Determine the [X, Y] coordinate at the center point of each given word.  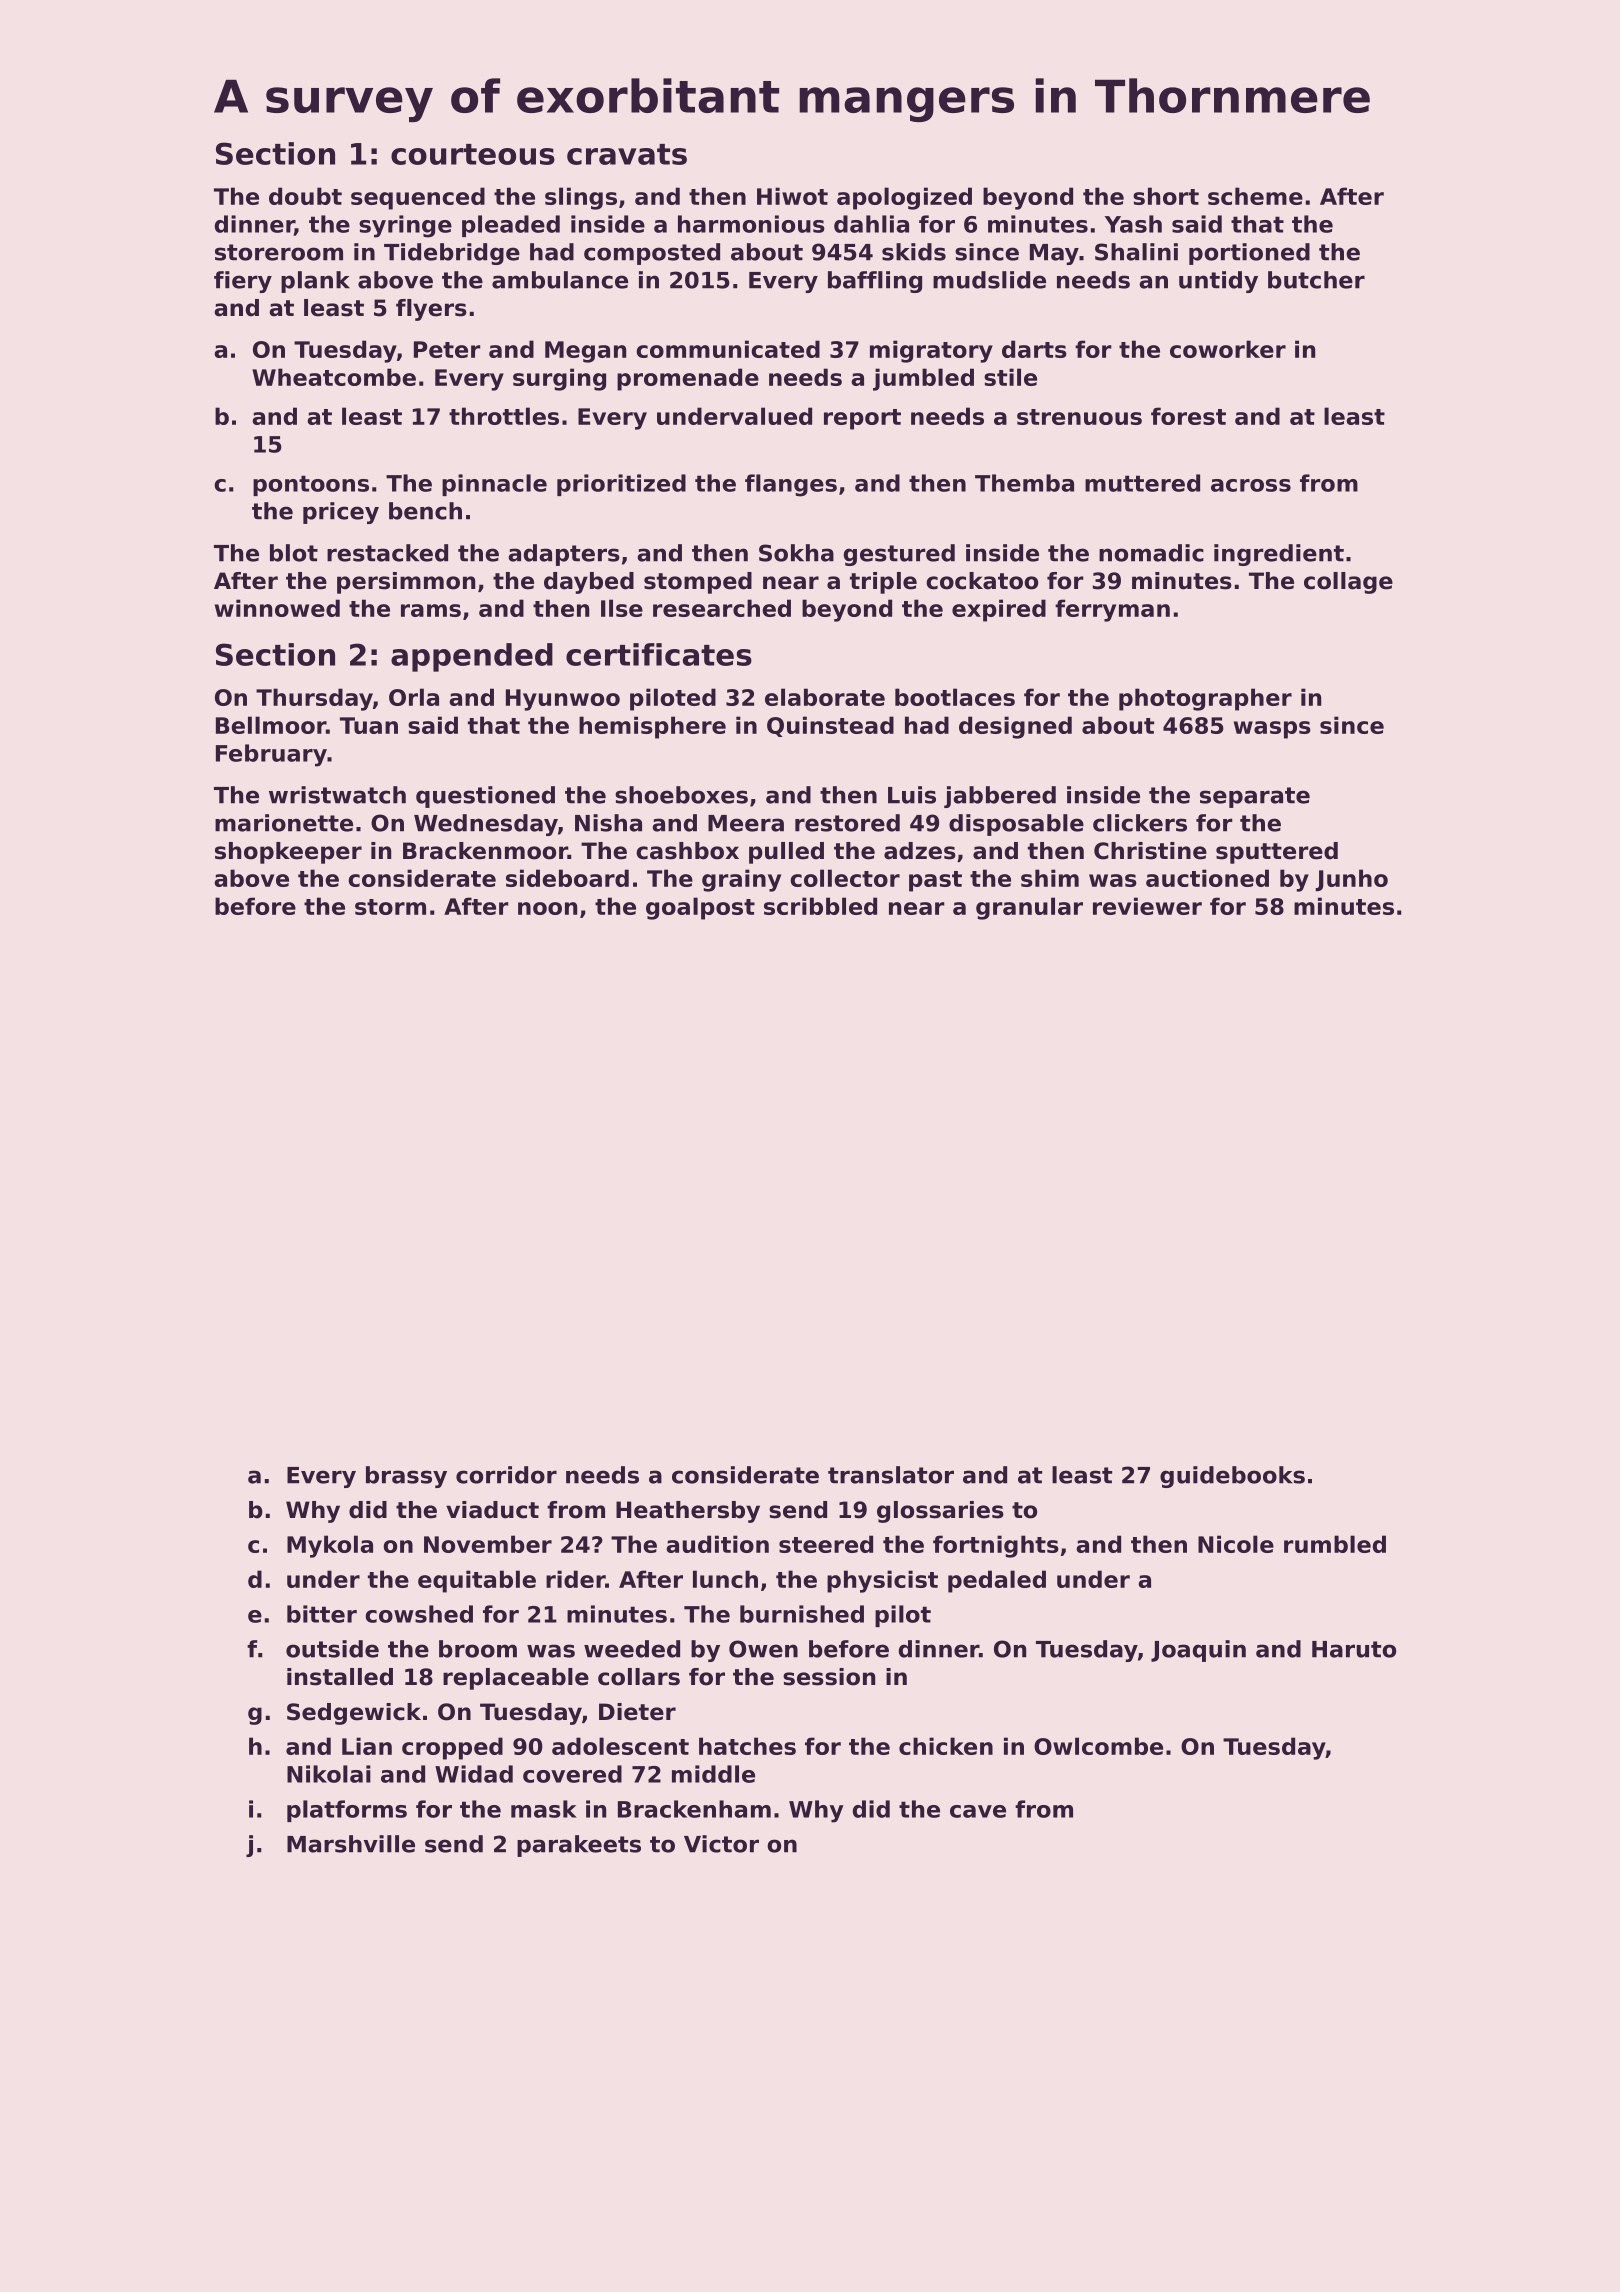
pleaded [511, 226]
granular [1029, 908]
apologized [904, 198]
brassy [406, 1477]
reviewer [1147, 906]
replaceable [516, 1679]
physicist [882, 1581]
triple [883, 583]
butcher [1316, 280]
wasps [1272, 730]
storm [390, 907]
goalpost [700, 908]
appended [472, 657]
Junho [1351, 880]
